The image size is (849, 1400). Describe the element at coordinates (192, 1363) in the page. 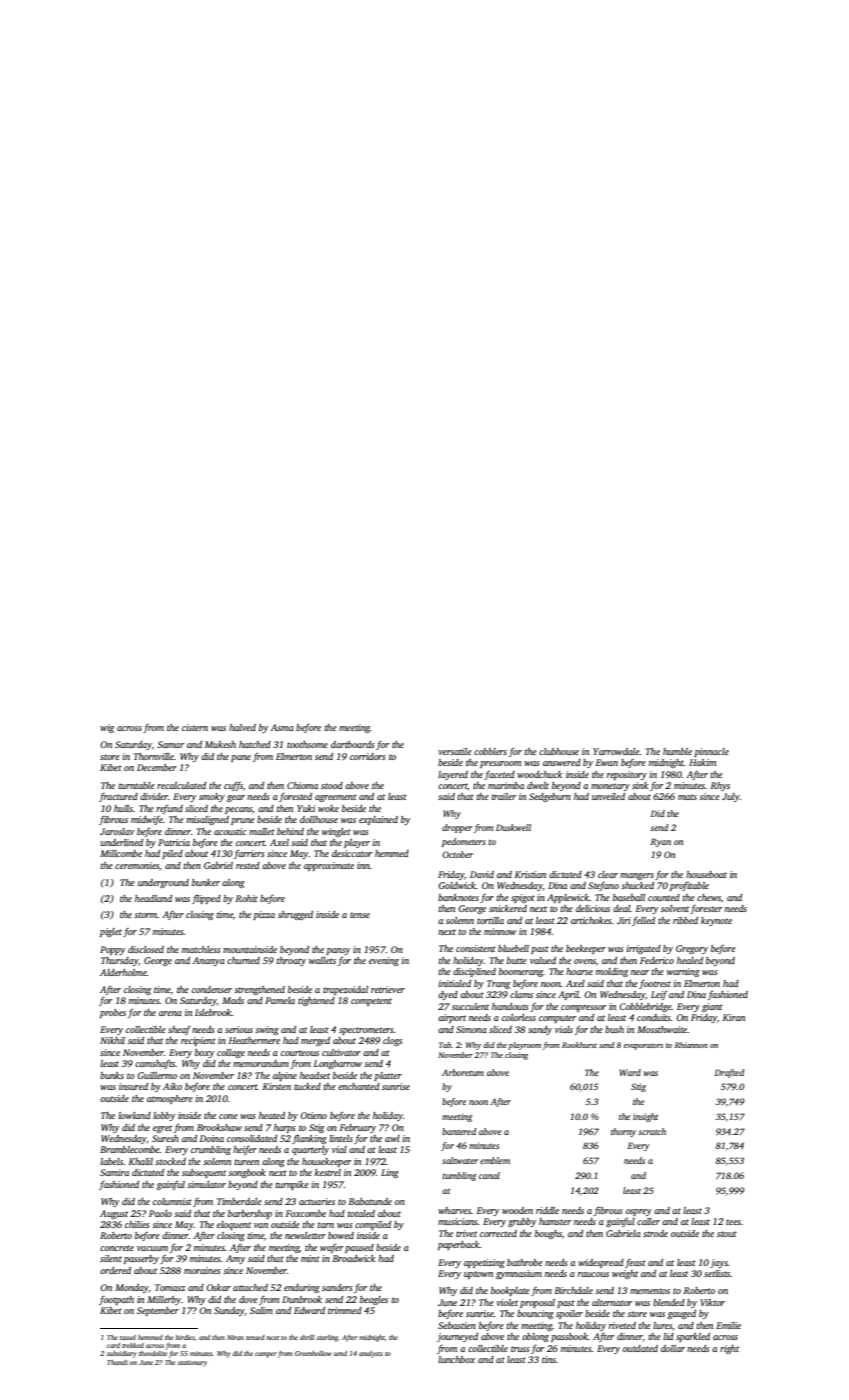

I see `stationary` at that location.
